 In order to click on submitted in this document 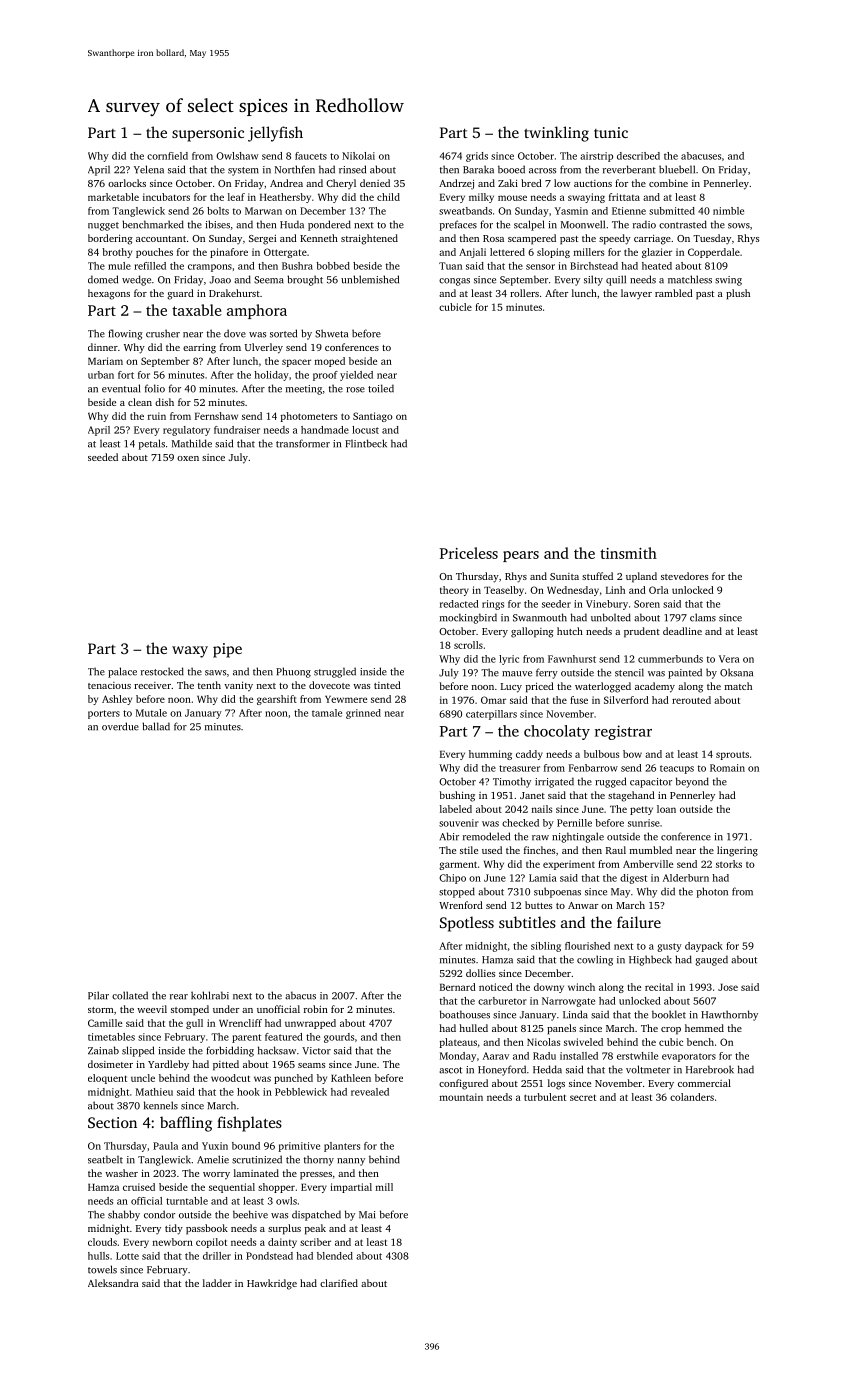, I will do `click(672, 211)`.
